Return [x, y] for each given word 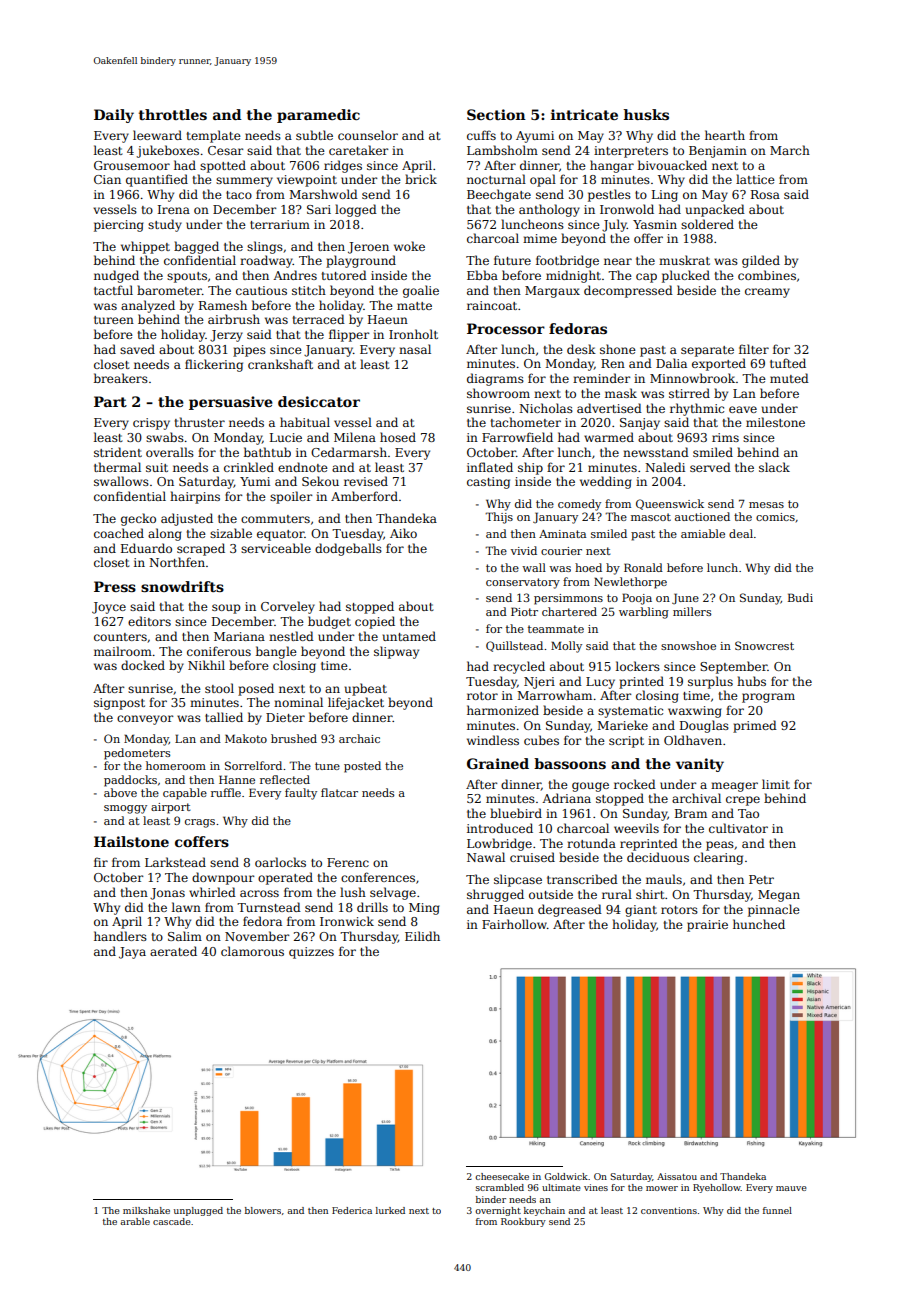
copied [375, 622]
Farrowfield [517, 437]
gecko [138, 519]
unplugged [198, 1211]
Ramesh [223, 305]
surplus [710, 682]
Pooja [637, 599]
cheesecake [502, 1176]
